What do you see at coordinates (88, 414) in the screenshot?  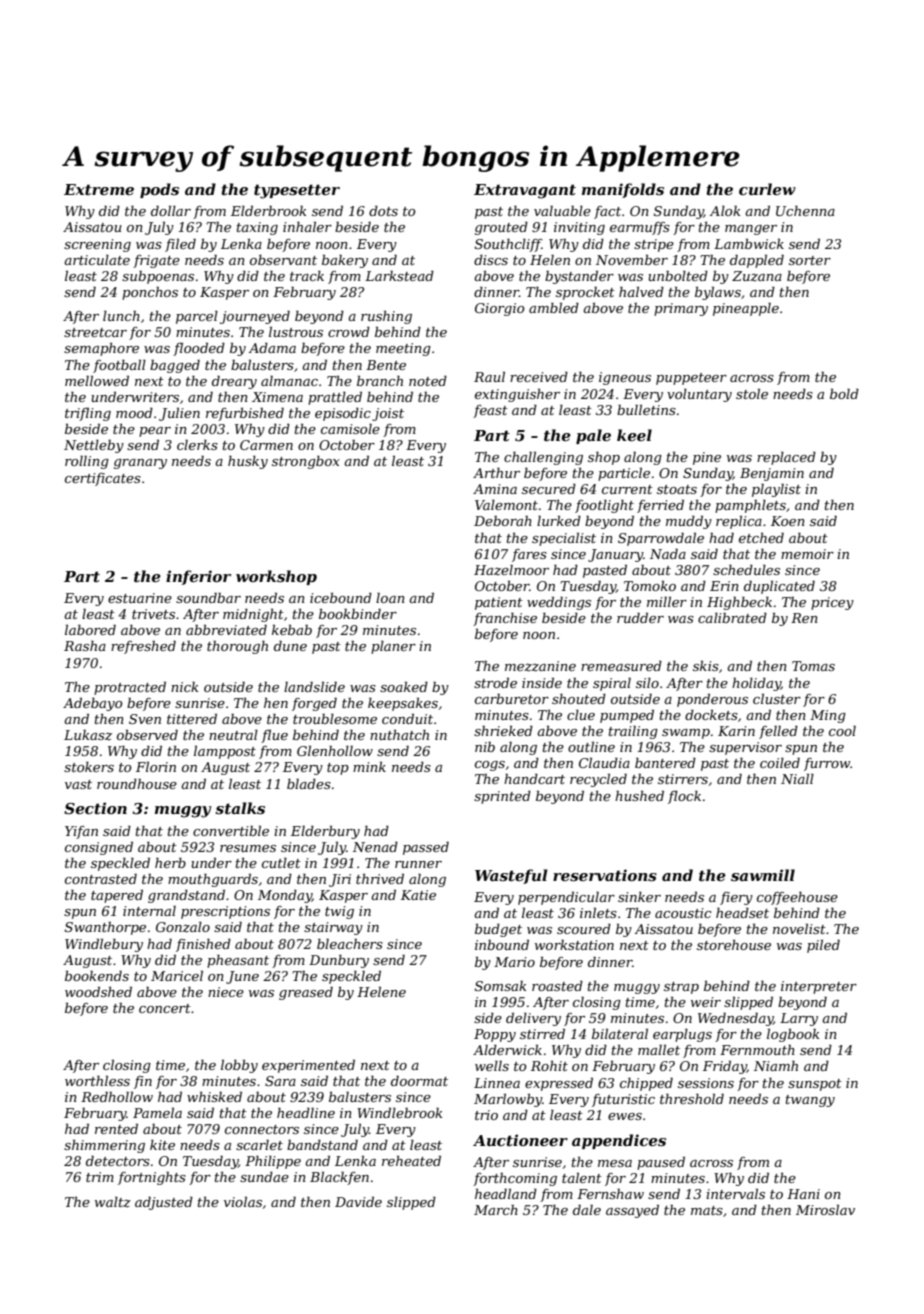 I see `trifling` at bounding box center [88, 414].
